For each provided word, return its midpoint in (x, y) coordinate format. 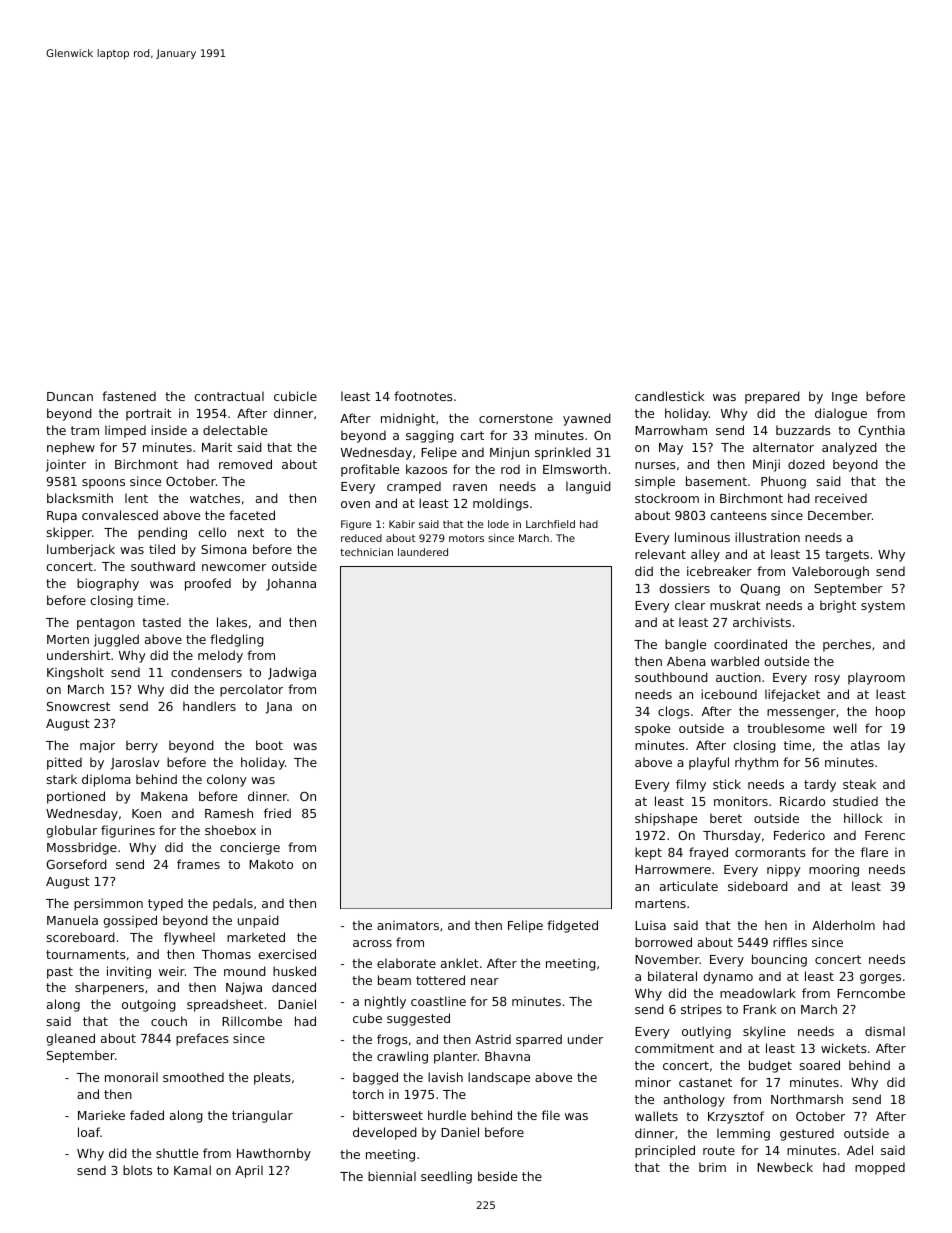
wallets (656, 1116)
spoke (652, 729)
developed (385, 1133)
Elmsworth (575, 469)
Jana (279, 708)
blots (137, 1170)
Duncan (70, 396)
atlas (865, 745)
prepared (772, 397)
